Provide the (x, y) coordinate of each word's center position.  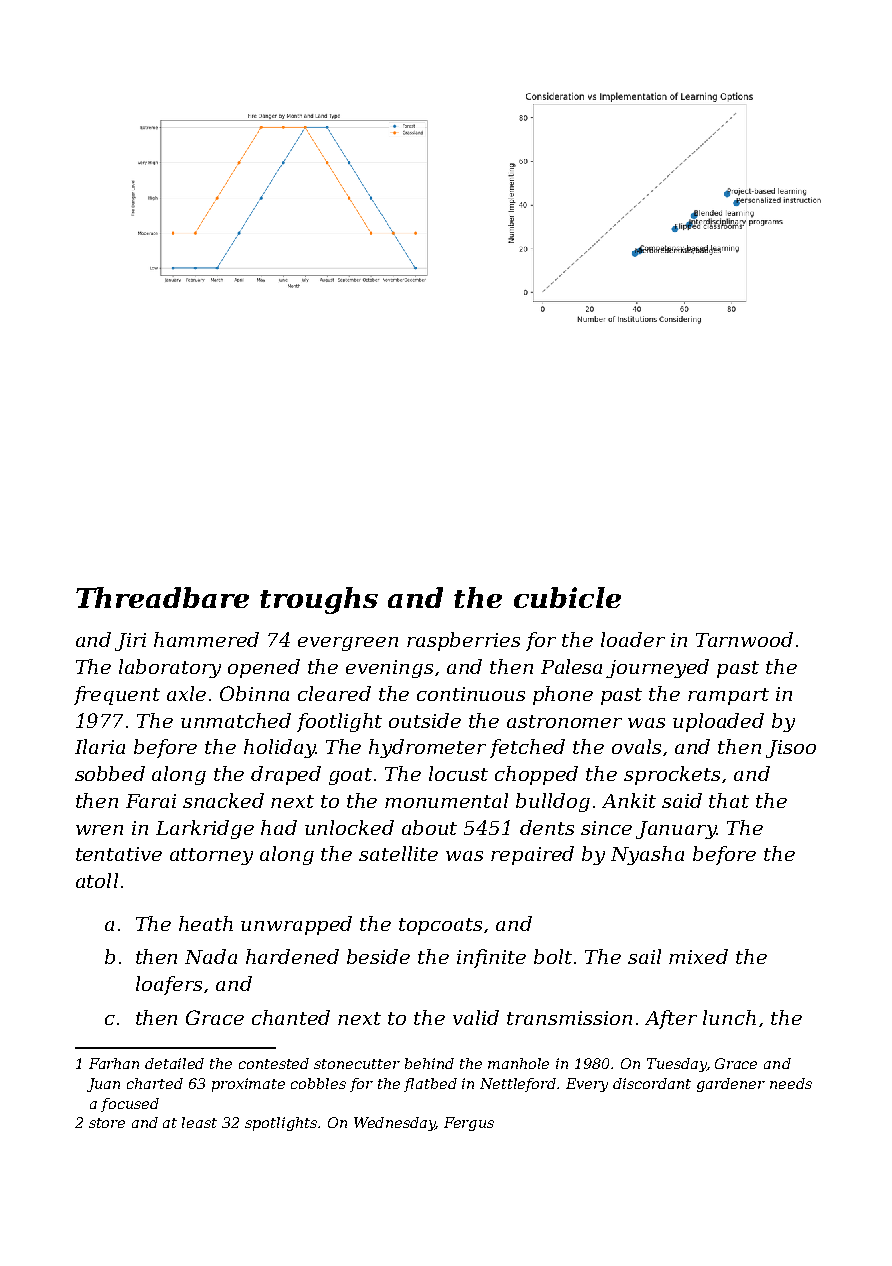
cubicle (567, 597)
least (199, 1122)
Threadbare (162, 597)
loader (633, 639)
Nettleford (519, 1085)
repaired (532, 855)
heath (206, 923)
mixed (698, 956)
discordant (652, 1083)
